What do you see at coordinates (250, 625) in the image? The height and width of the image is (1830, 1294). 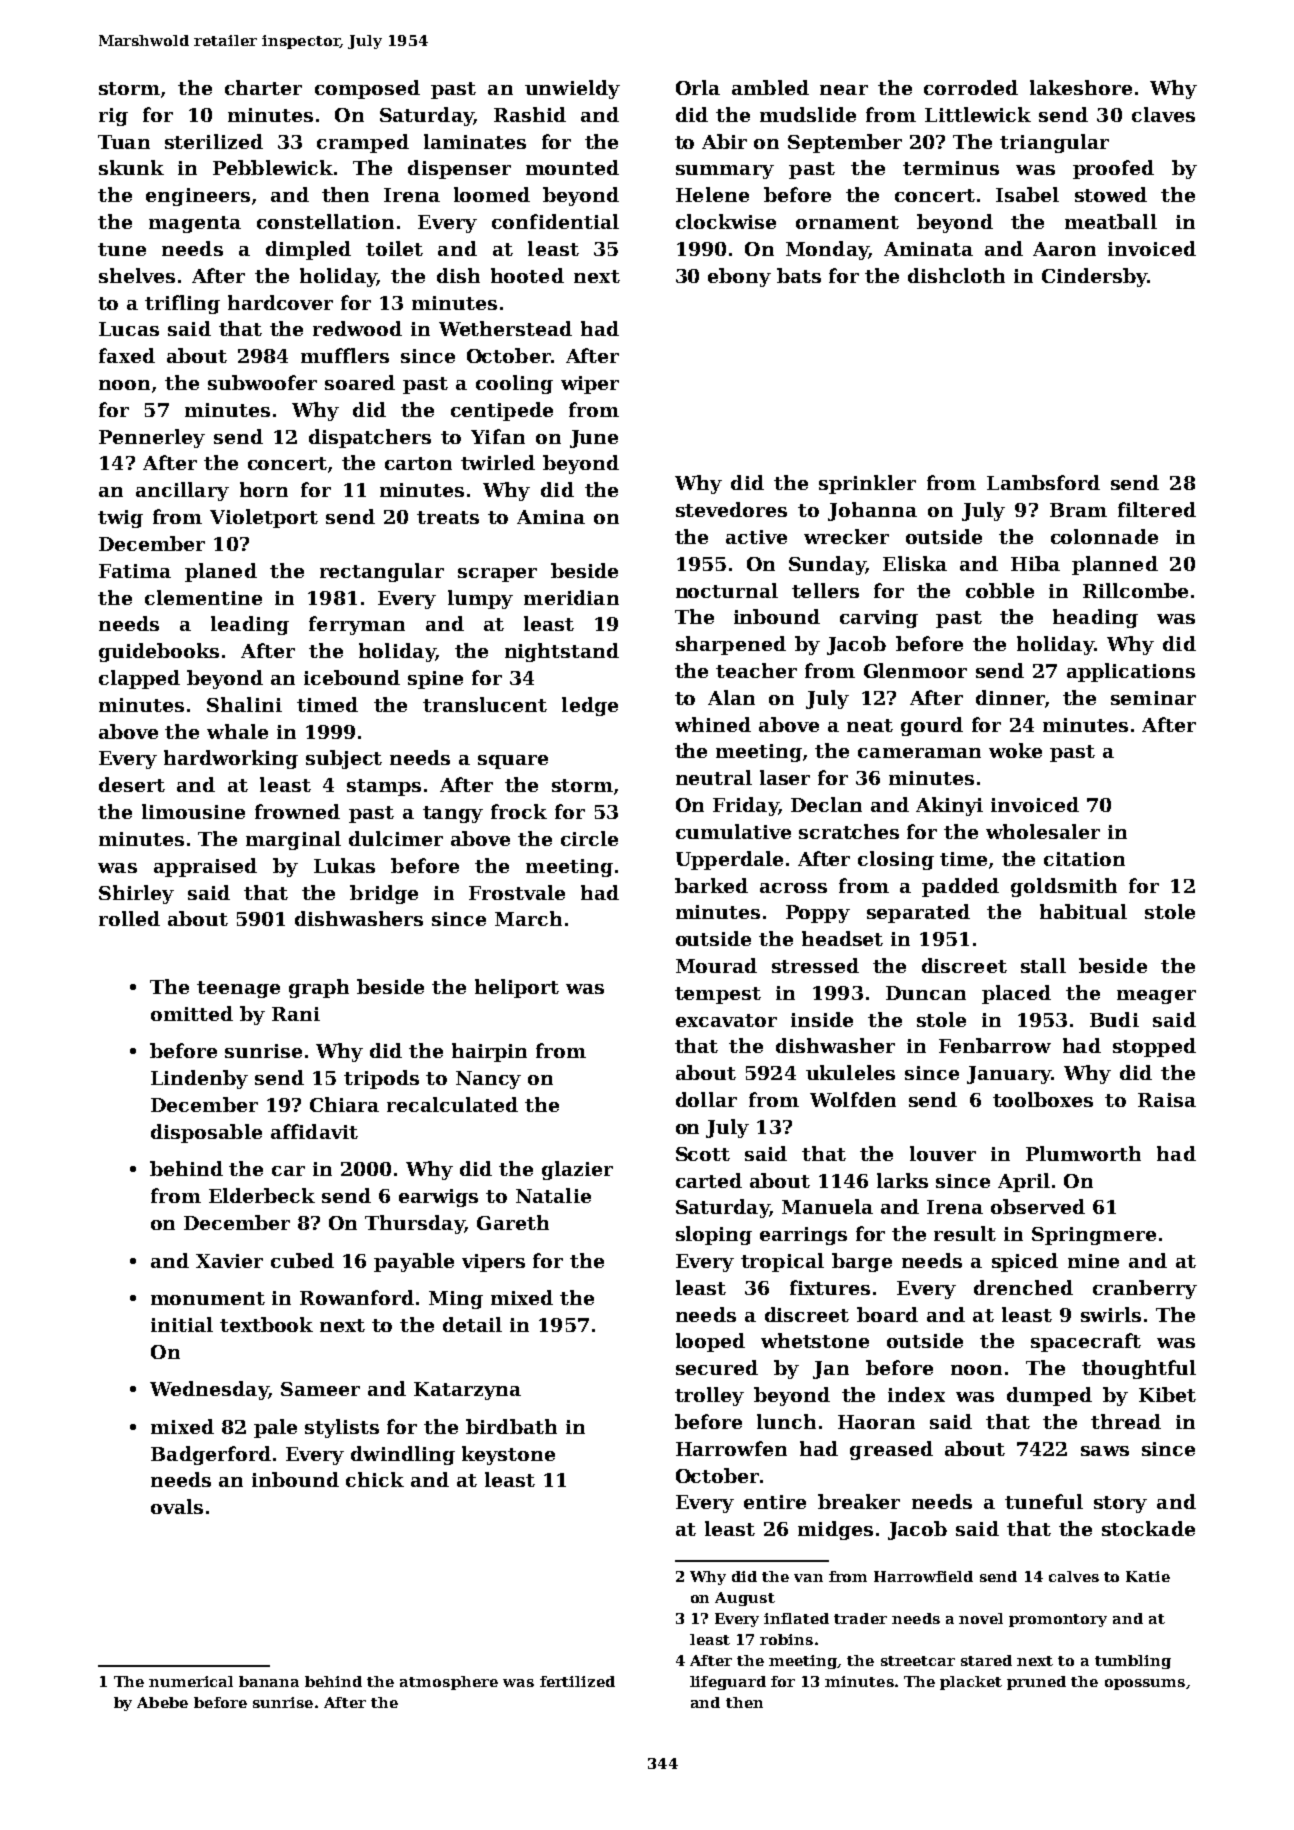 I see `leading` at bounding box center [250, 625].
